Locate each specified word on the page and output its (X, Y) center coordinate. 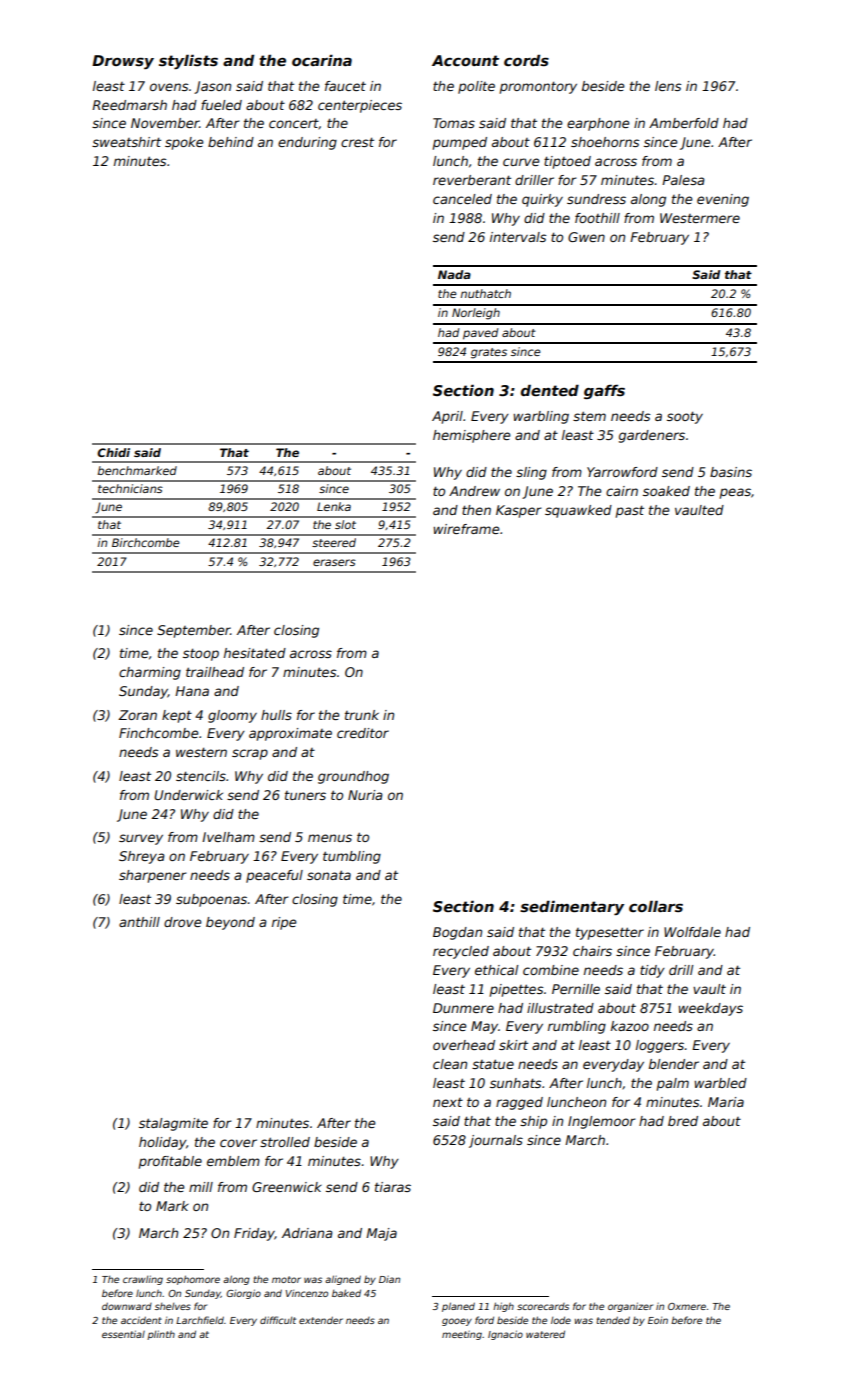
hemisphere (472, 436)
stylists (188, 61)
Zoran (137, 715)
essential (123, 1334)
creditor (363, 733)
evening (723, 200)
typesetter (610, 933)
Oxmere (687, 1306)
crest (357, 142)
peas (735, 493)
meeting (462, 1335)
